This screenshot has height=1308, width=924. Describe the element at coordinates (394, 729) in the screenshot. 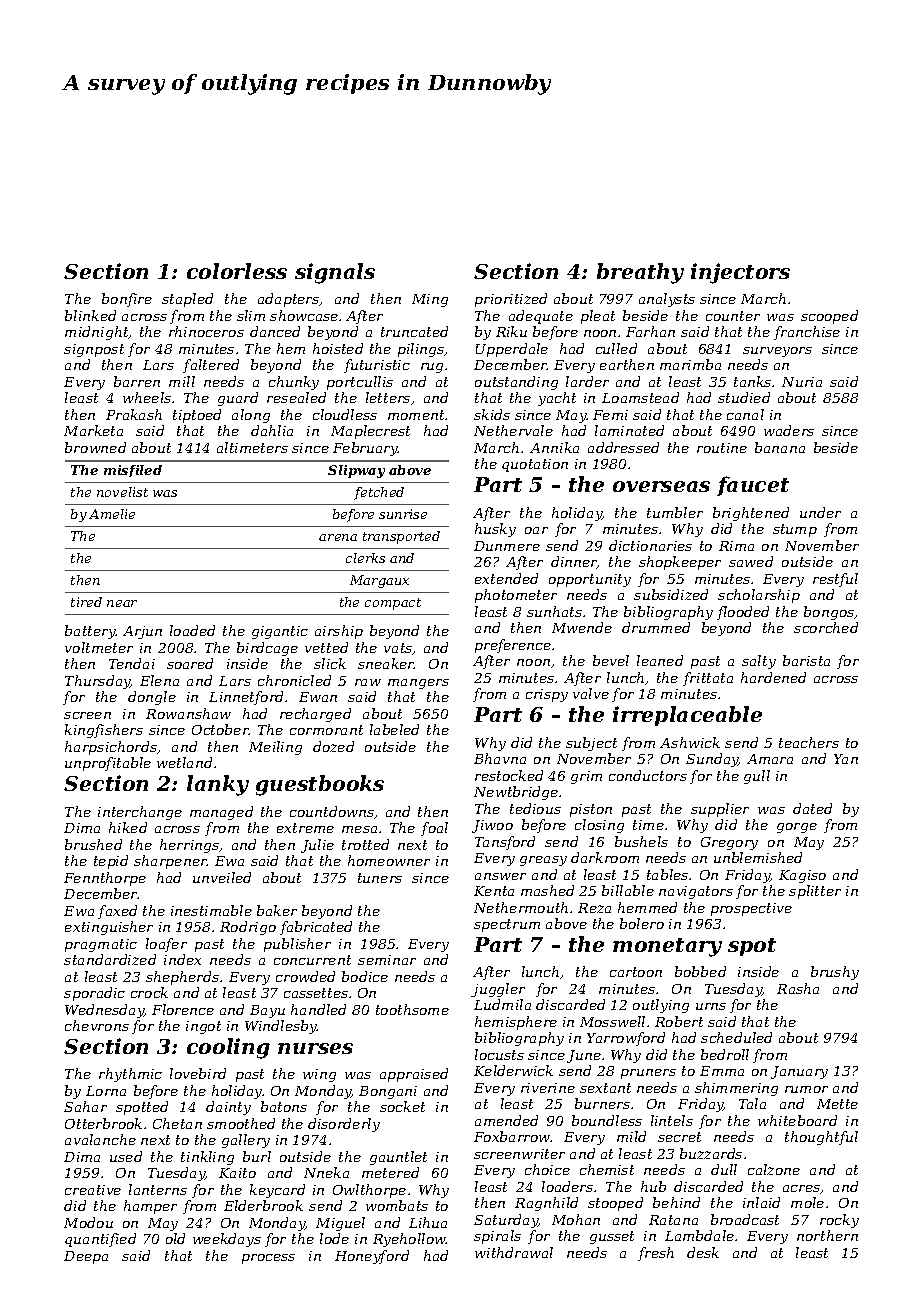

I see `labeled` at that location.
